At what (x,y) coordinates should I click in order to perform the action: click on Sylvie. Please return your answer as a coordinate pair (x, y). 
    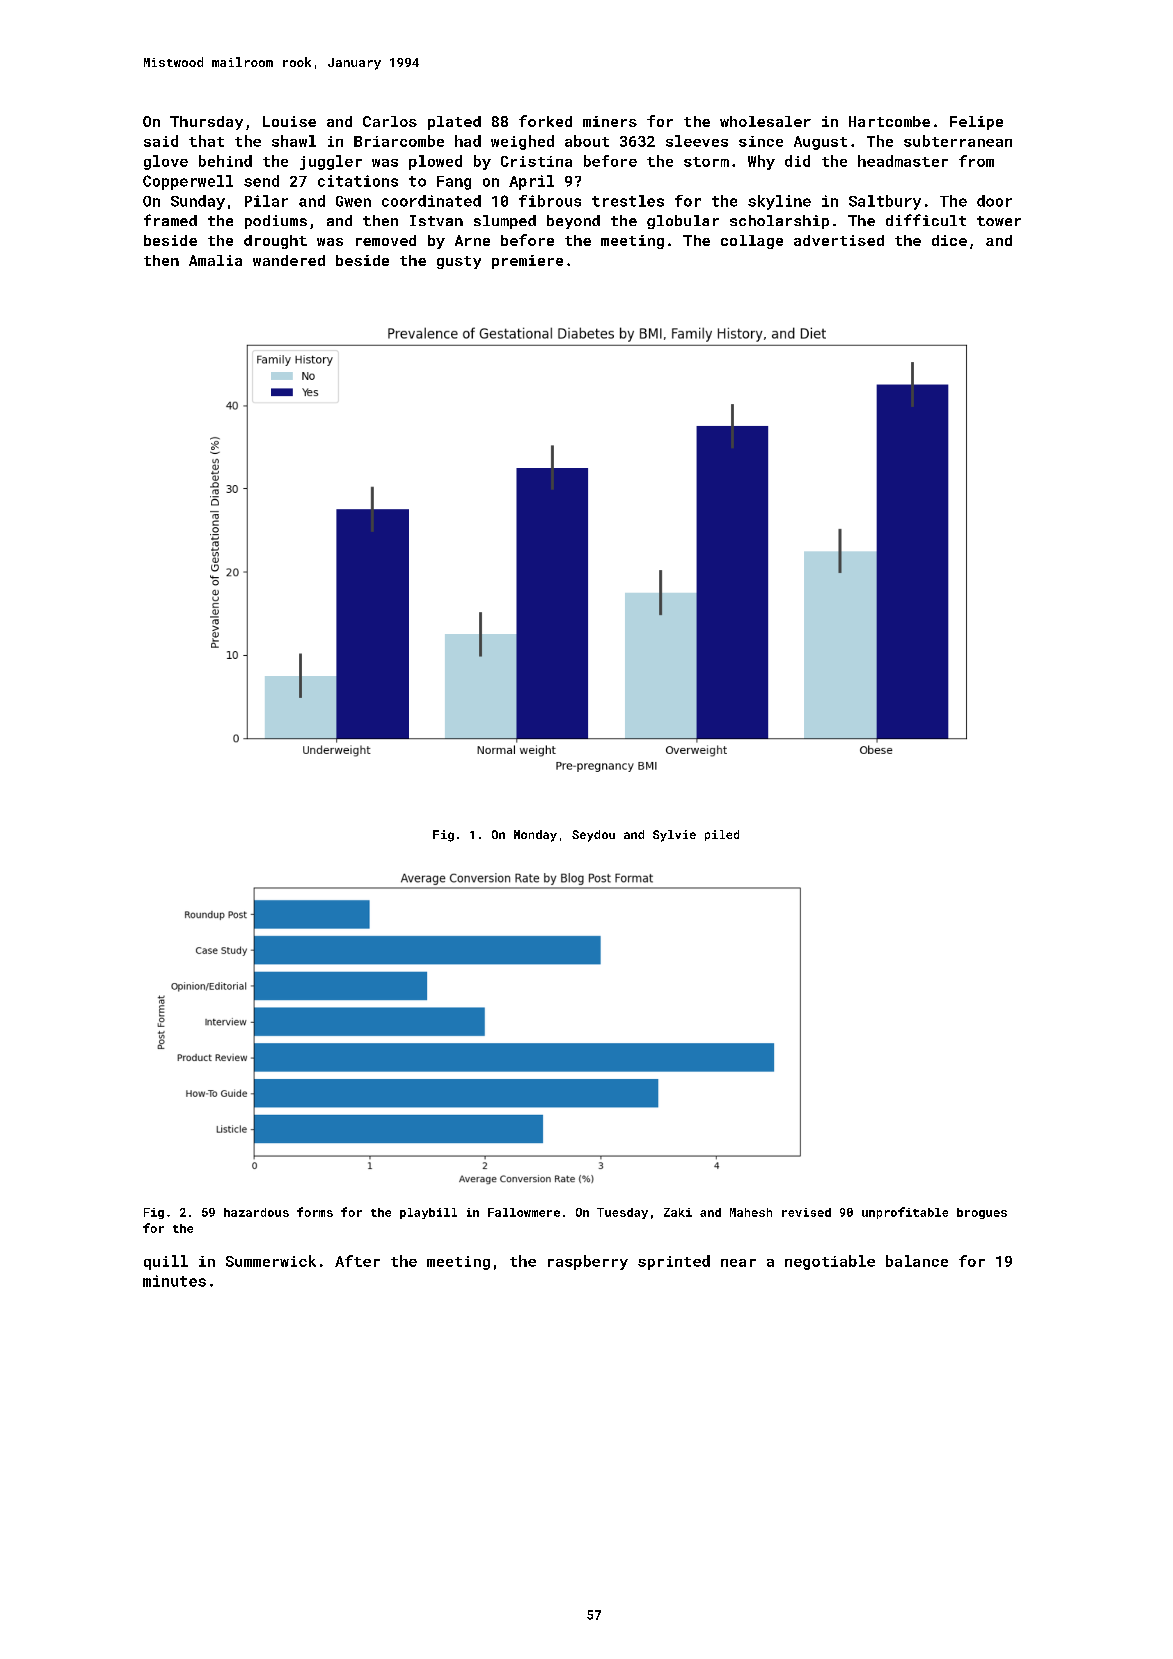
    Looking at the image, I should click on (674, 836).
